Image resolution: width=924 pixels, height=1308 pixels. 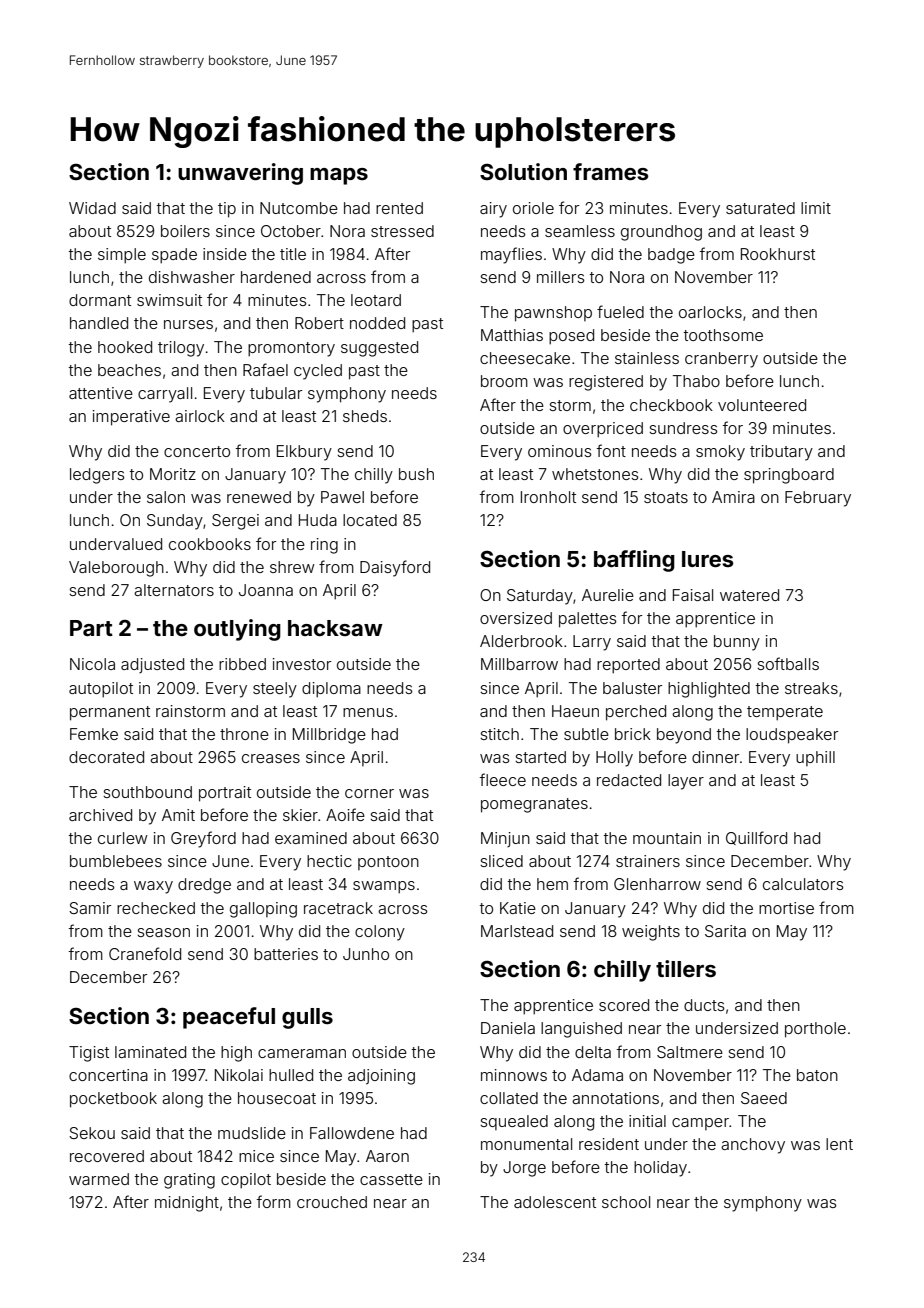 I want to click on Marlstead, so click(x=517, y=931).
